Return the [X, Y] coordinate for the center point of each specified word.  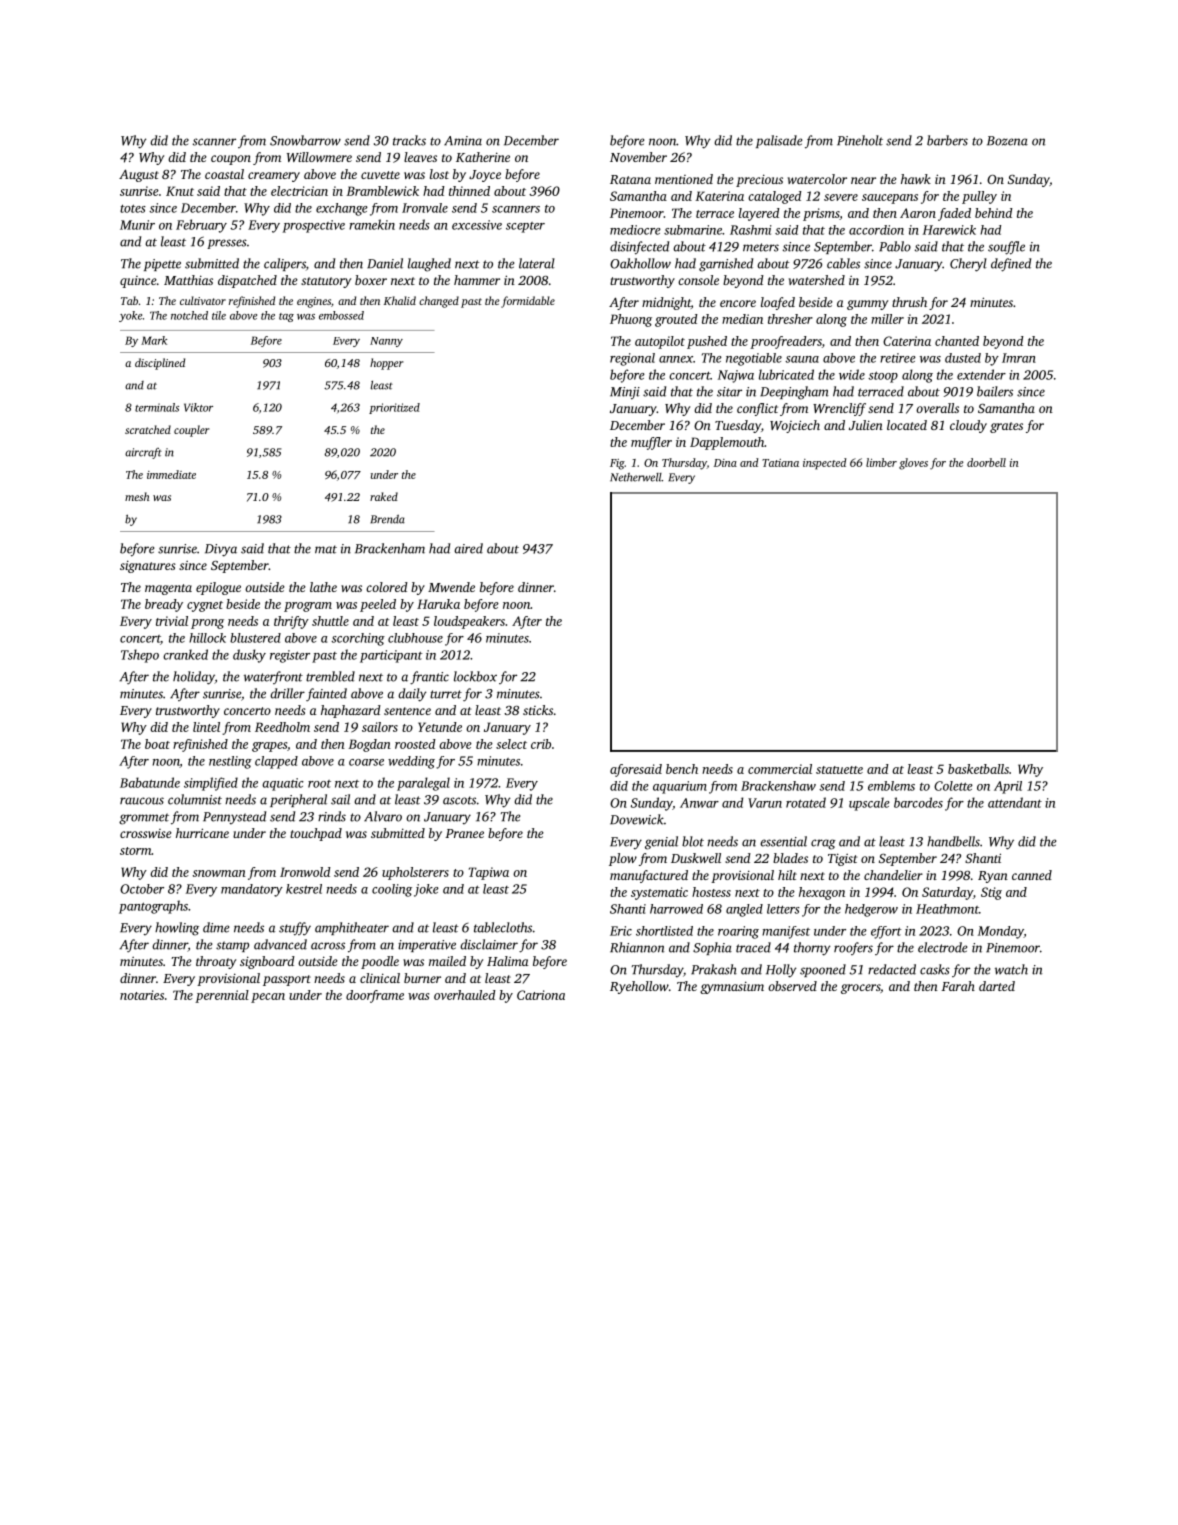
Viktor [198, 407]
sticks [538, 710]
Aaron [918, 213]
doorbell [986, 462]
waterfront [273, 677]
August [139, 175]
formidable [528, 302]
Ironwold [305, 872]
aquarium [680, 787]
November [638, 157]
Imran [1019, 358]
